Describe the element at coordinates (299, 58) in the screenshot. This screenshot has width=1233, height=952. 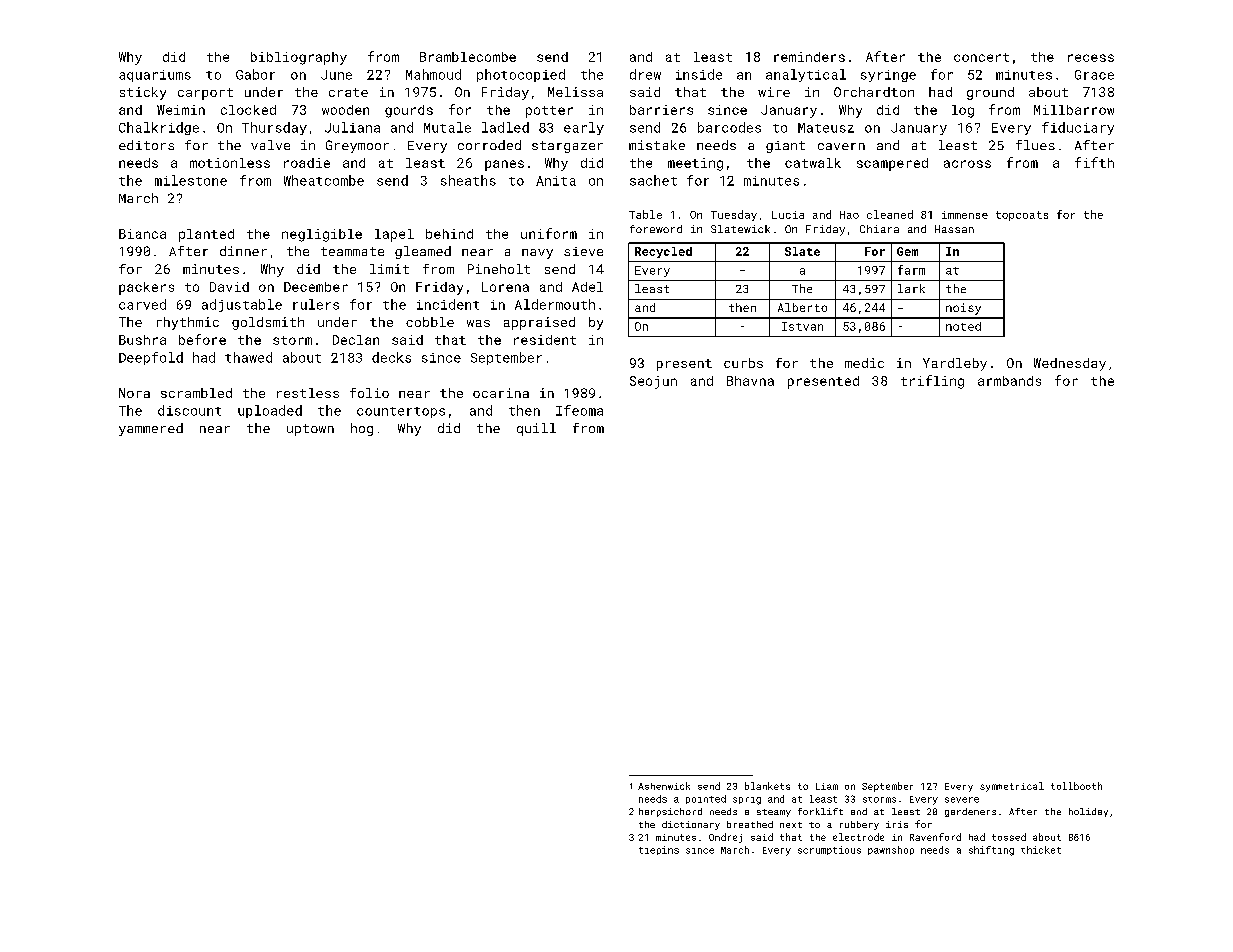
I see `bibliography` at that location.
